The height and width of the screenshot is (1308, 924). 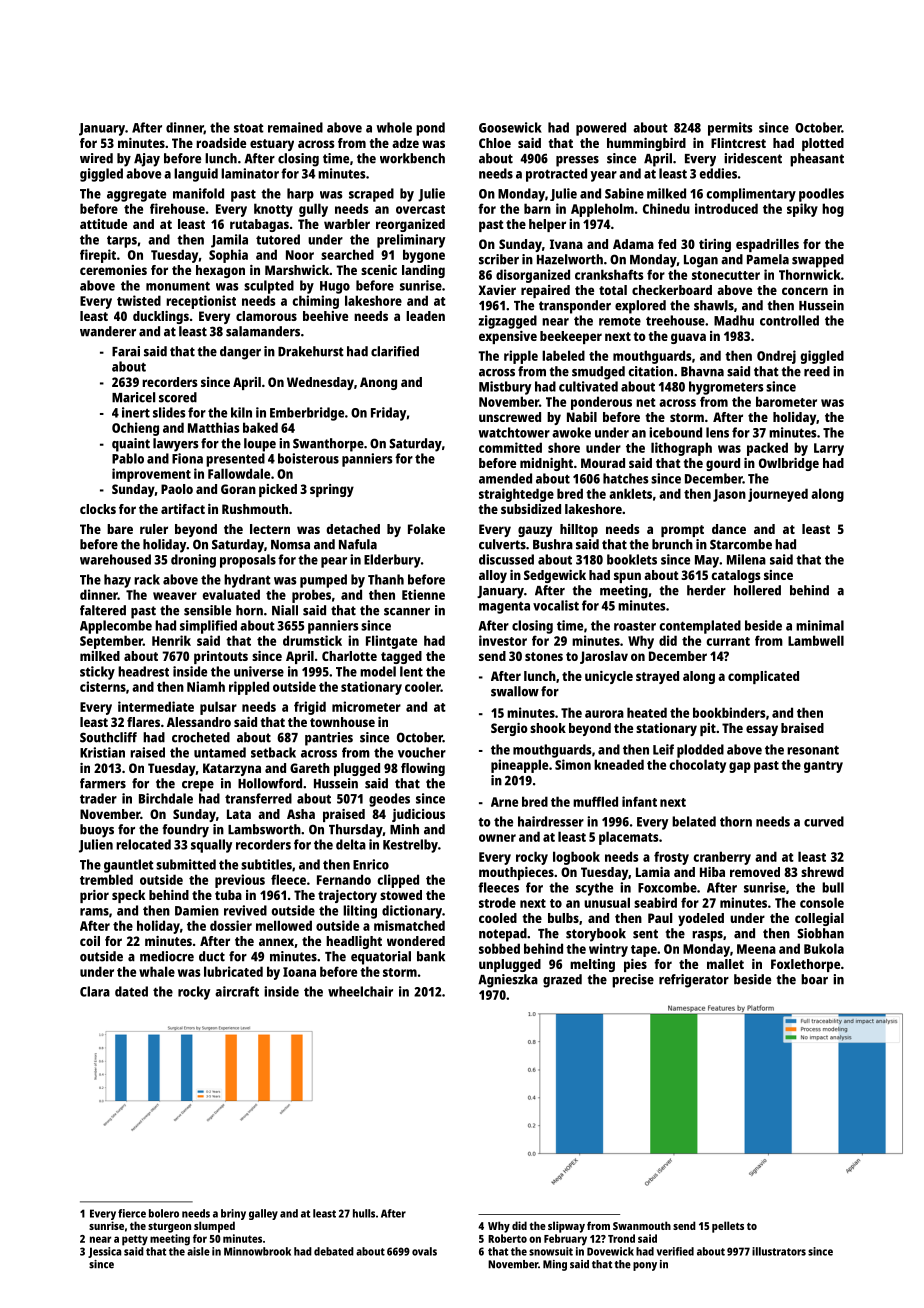 I want to click on Lambwell, so click(x=816, y=640).
